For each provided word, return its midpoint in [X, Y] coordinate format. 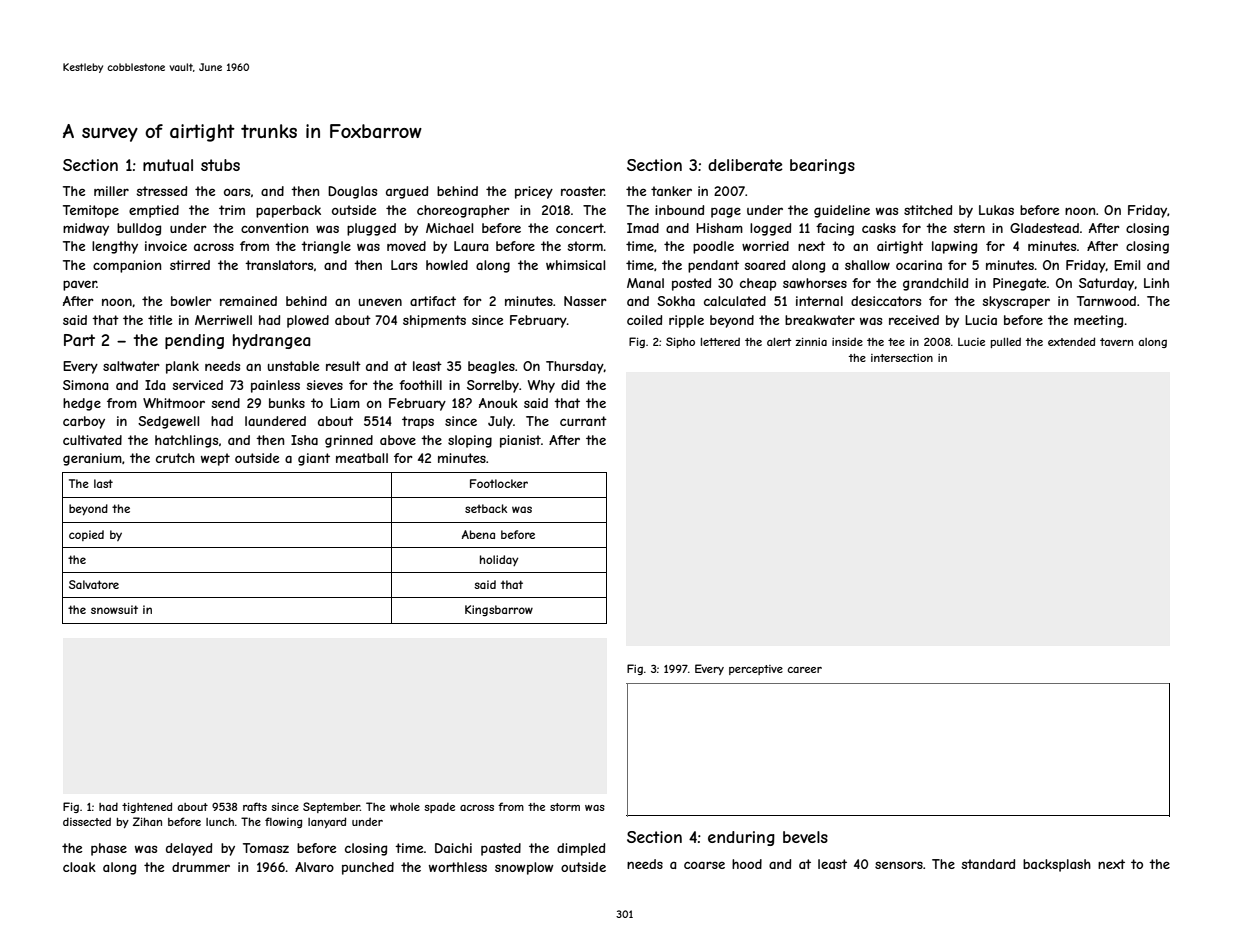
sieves [325, 385]
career [804, 670]
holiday [499, 560]
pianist [520, 441]
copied [86, 535]
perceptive [756, 670]
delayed [189, 849]
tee [896, 342]
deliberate [745, 165]
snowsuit [114, 609]
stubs [220, 165]
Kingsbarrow [499, 610]
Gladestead [1044, 228]
